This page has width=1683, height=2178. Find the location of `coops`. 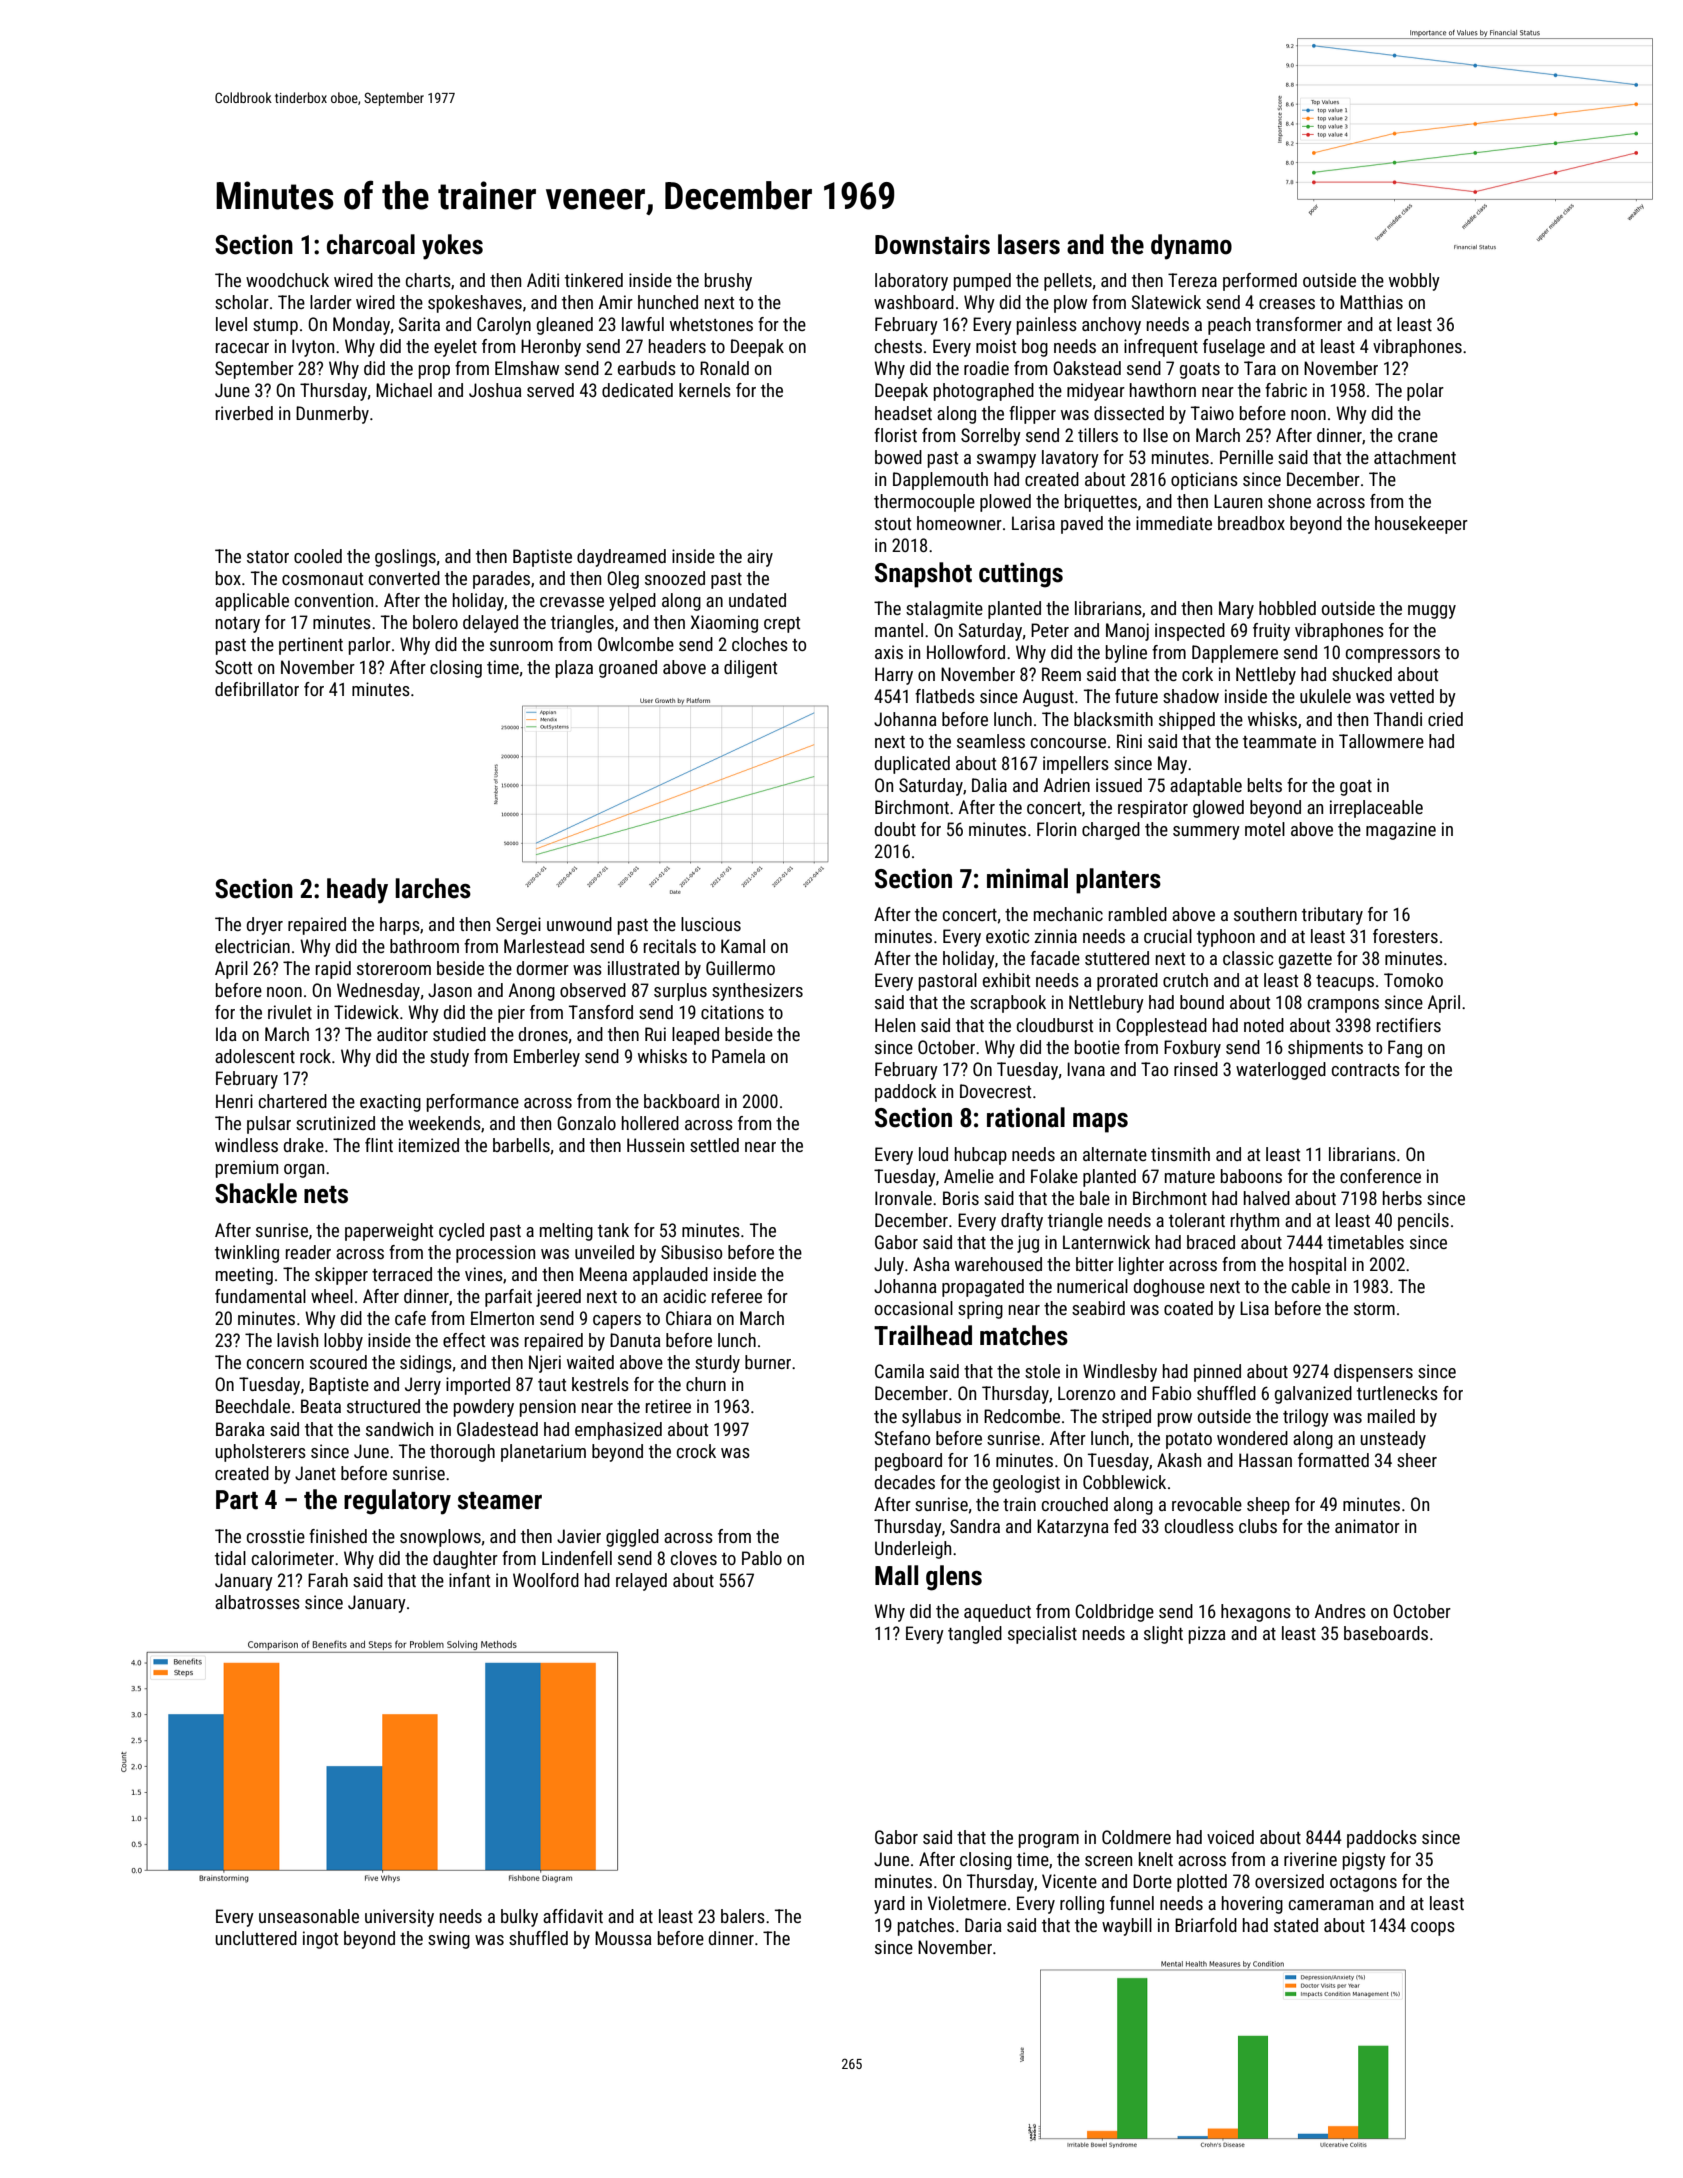

coops is located at coordinates (1433, 1929).
